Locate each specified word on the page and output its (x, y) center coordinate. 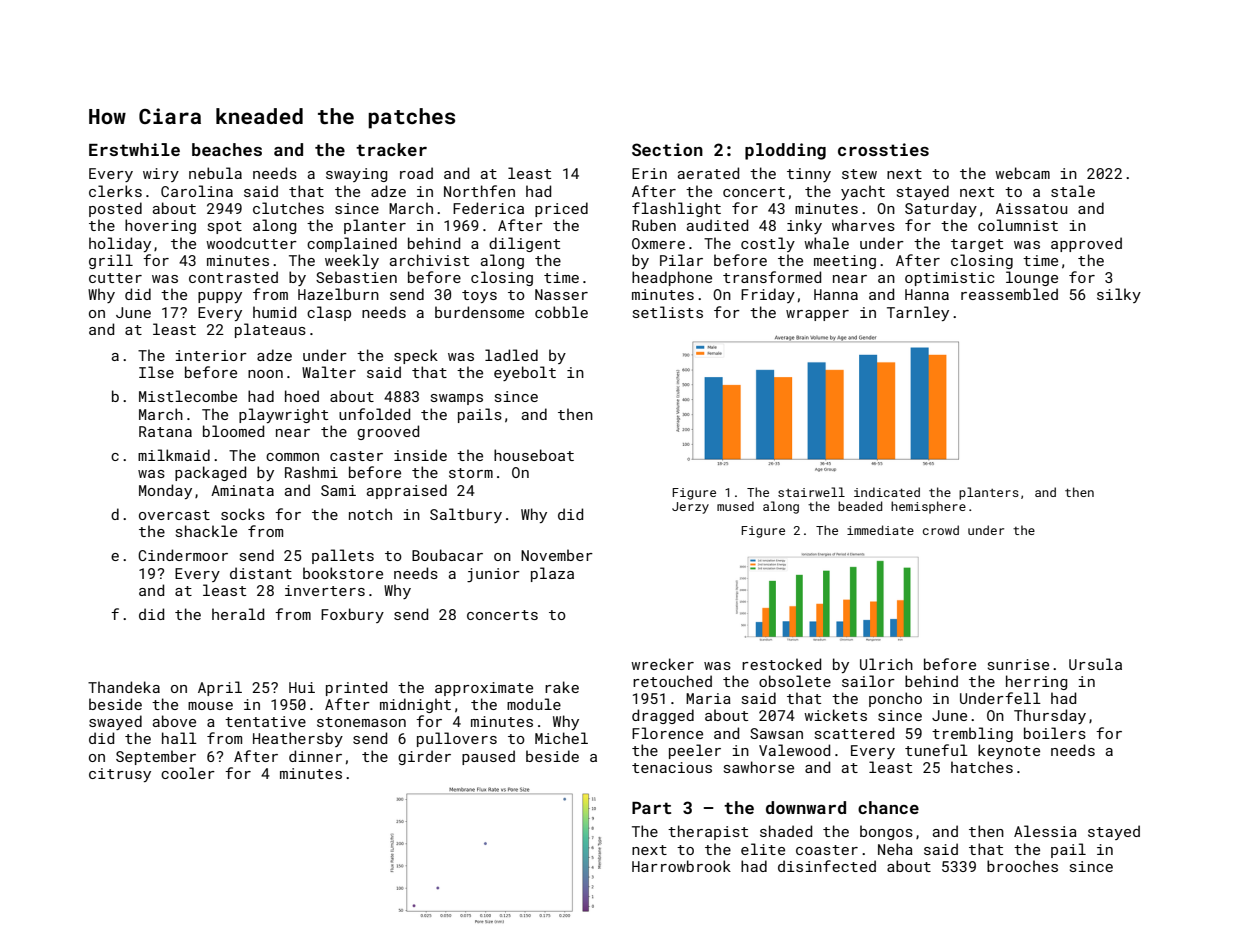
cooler (188, 773)
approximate (484, 689)
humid (274, 312)
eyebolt (525, 373)
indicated (887, 492)
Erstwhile (134, 149)
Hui (302, 687)
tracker (391, 149)
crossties (883, 149)
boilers (1055, 733)
